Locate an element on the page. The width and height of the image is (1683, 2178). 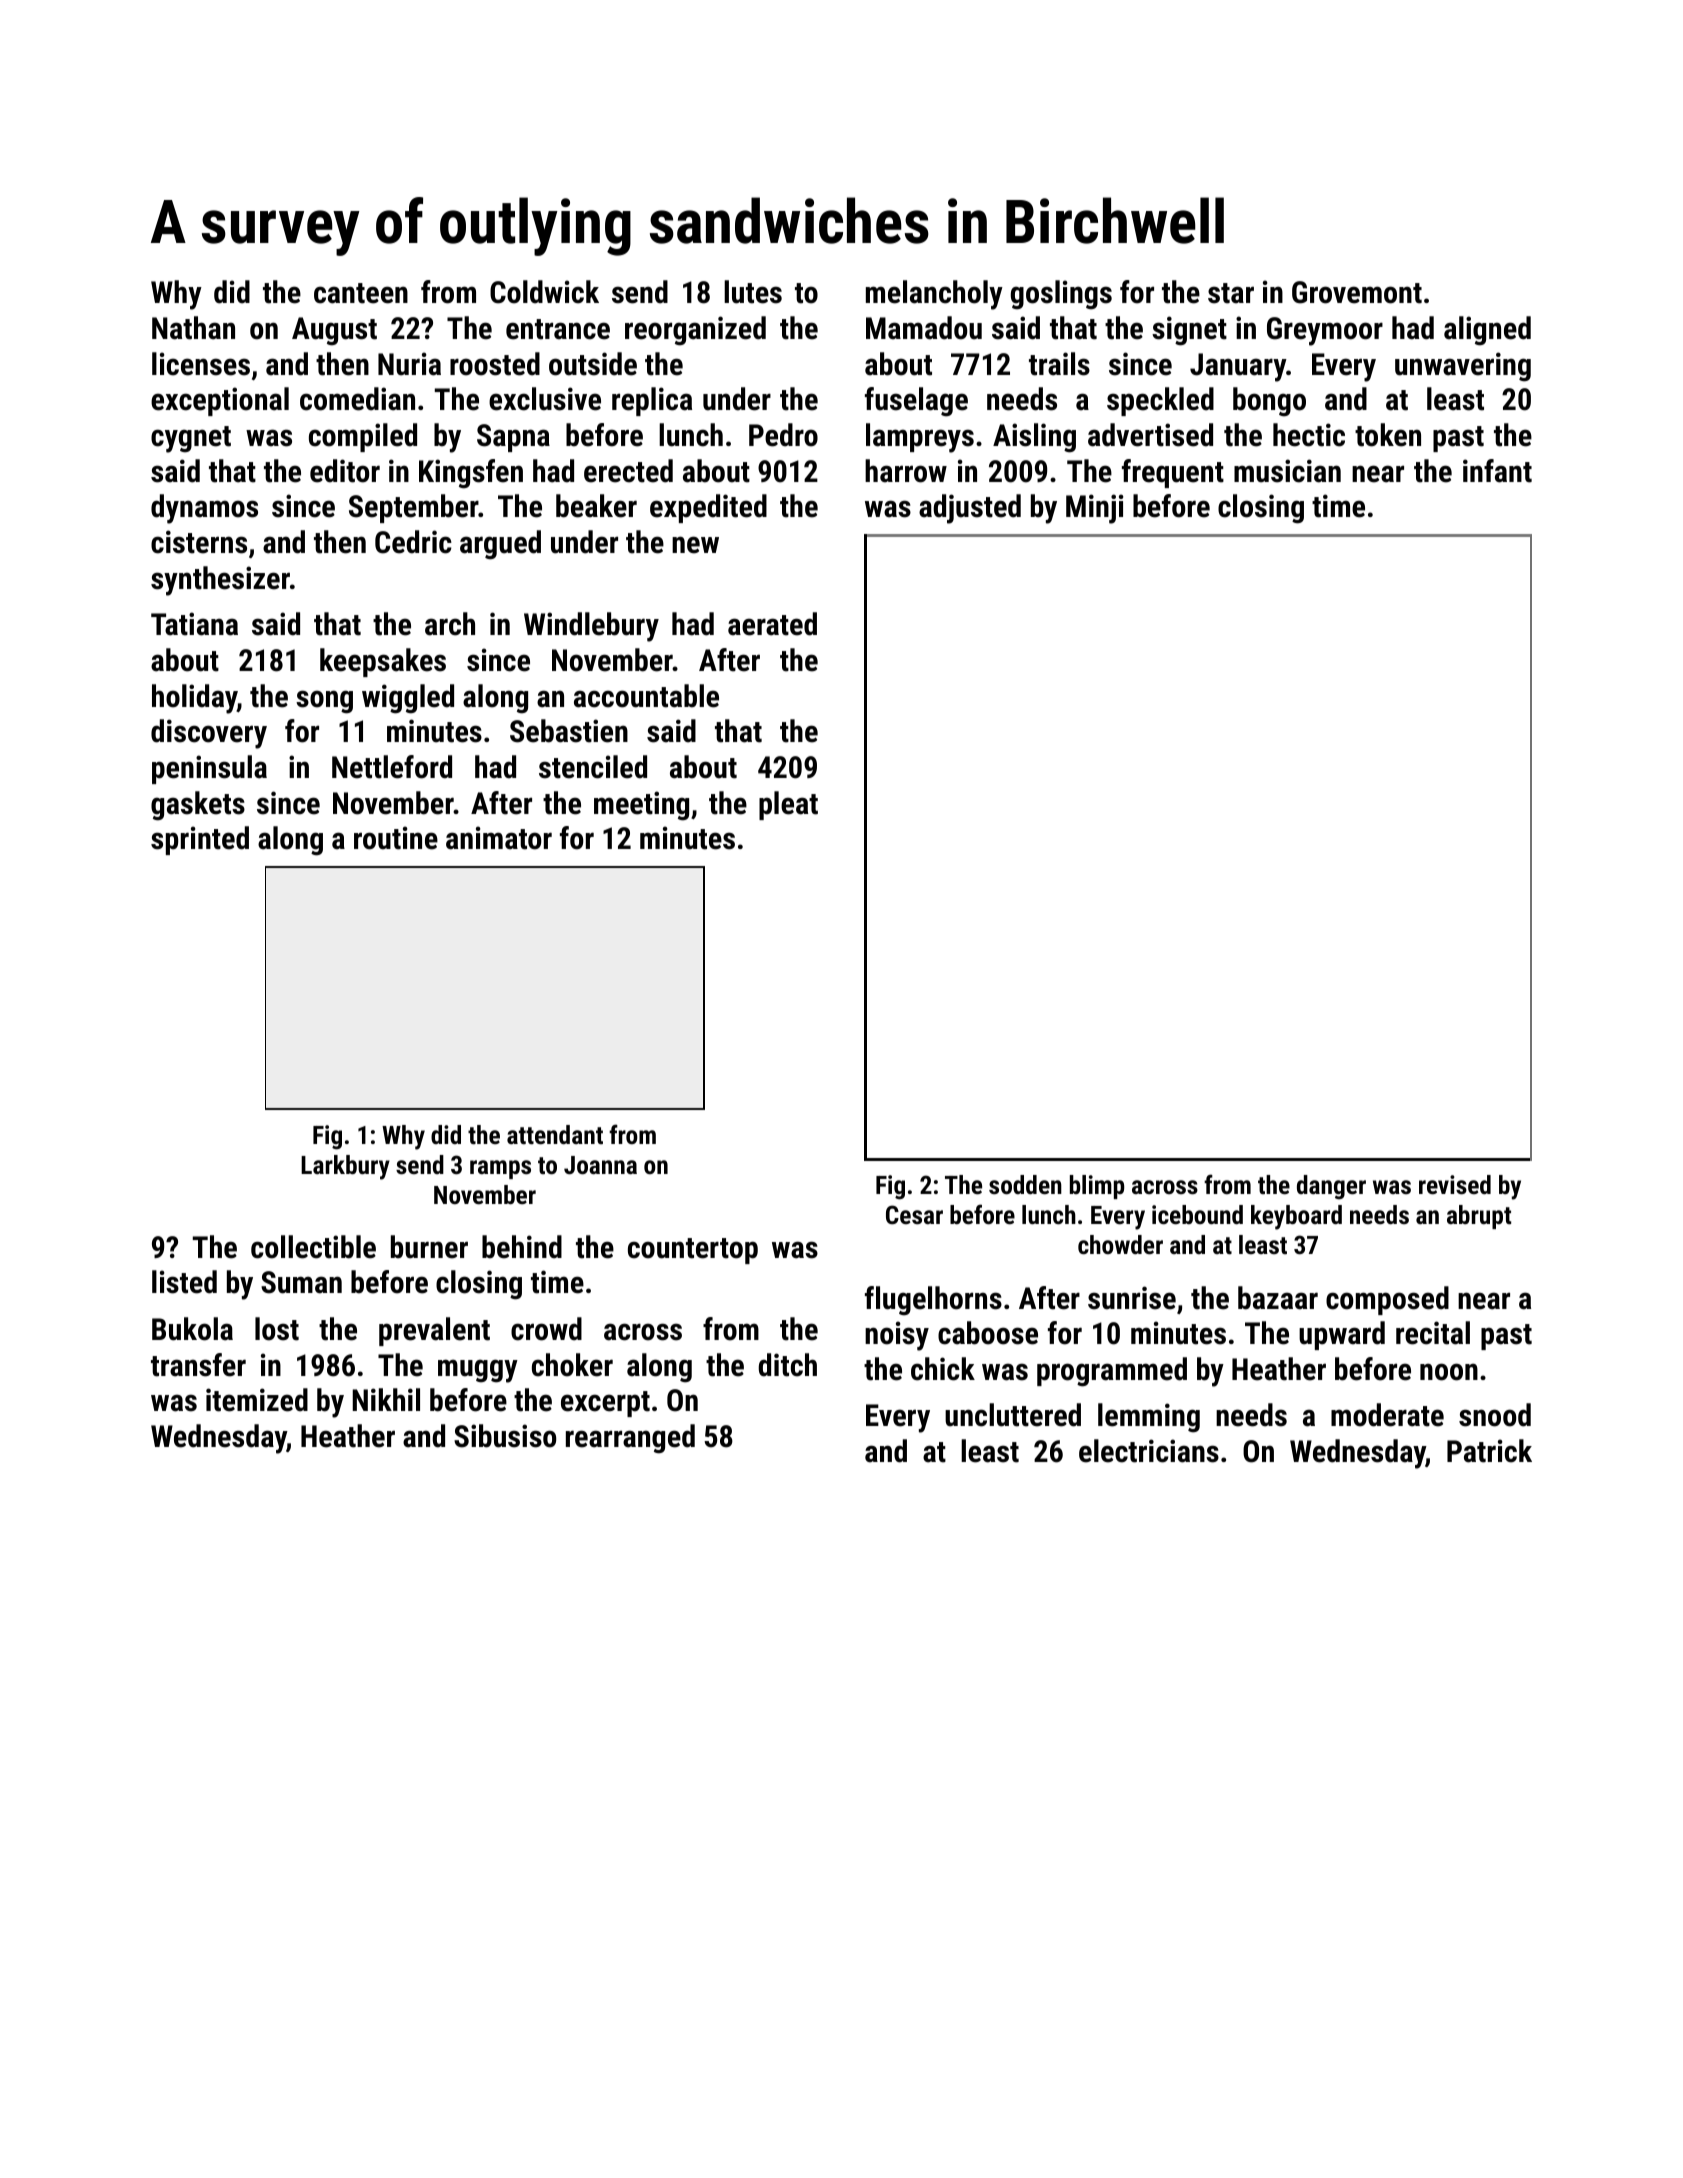
infant is located at coordinates (1497, 471).
